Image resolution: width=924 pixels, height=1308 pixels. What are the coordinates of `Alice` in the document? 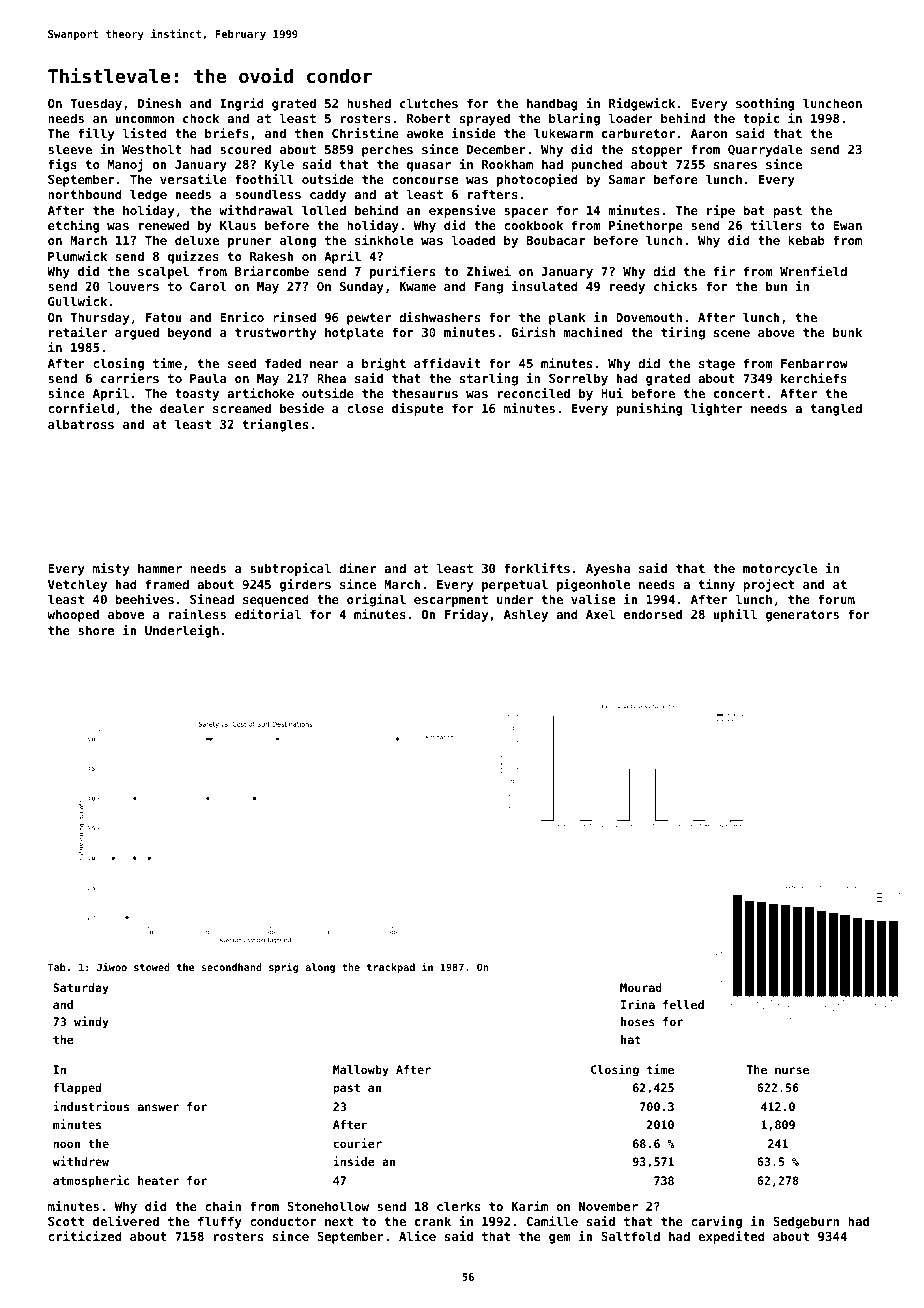 It's located at (417, 1236).
